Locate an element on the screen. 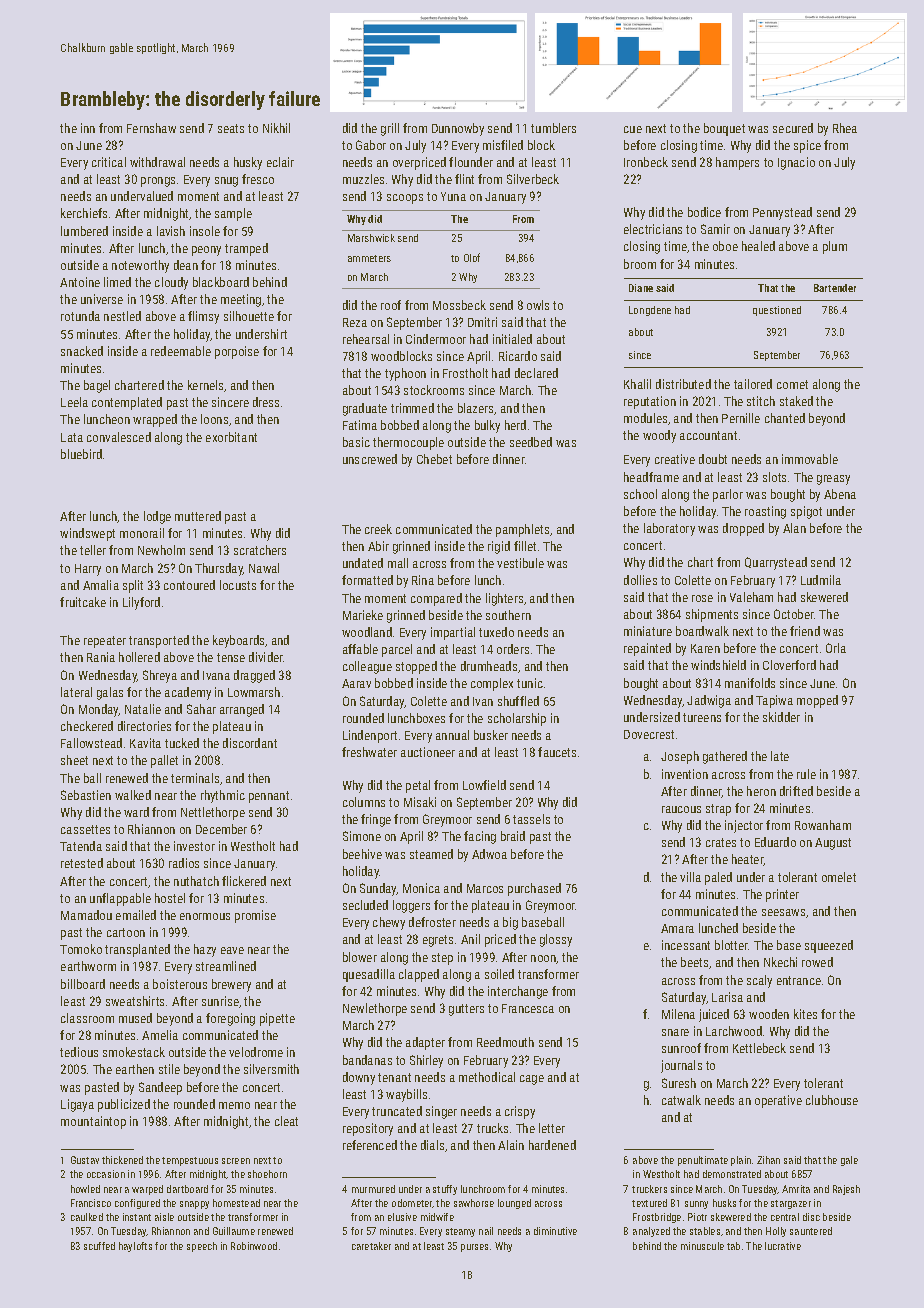  crates is located at coordinates (721, 842).
